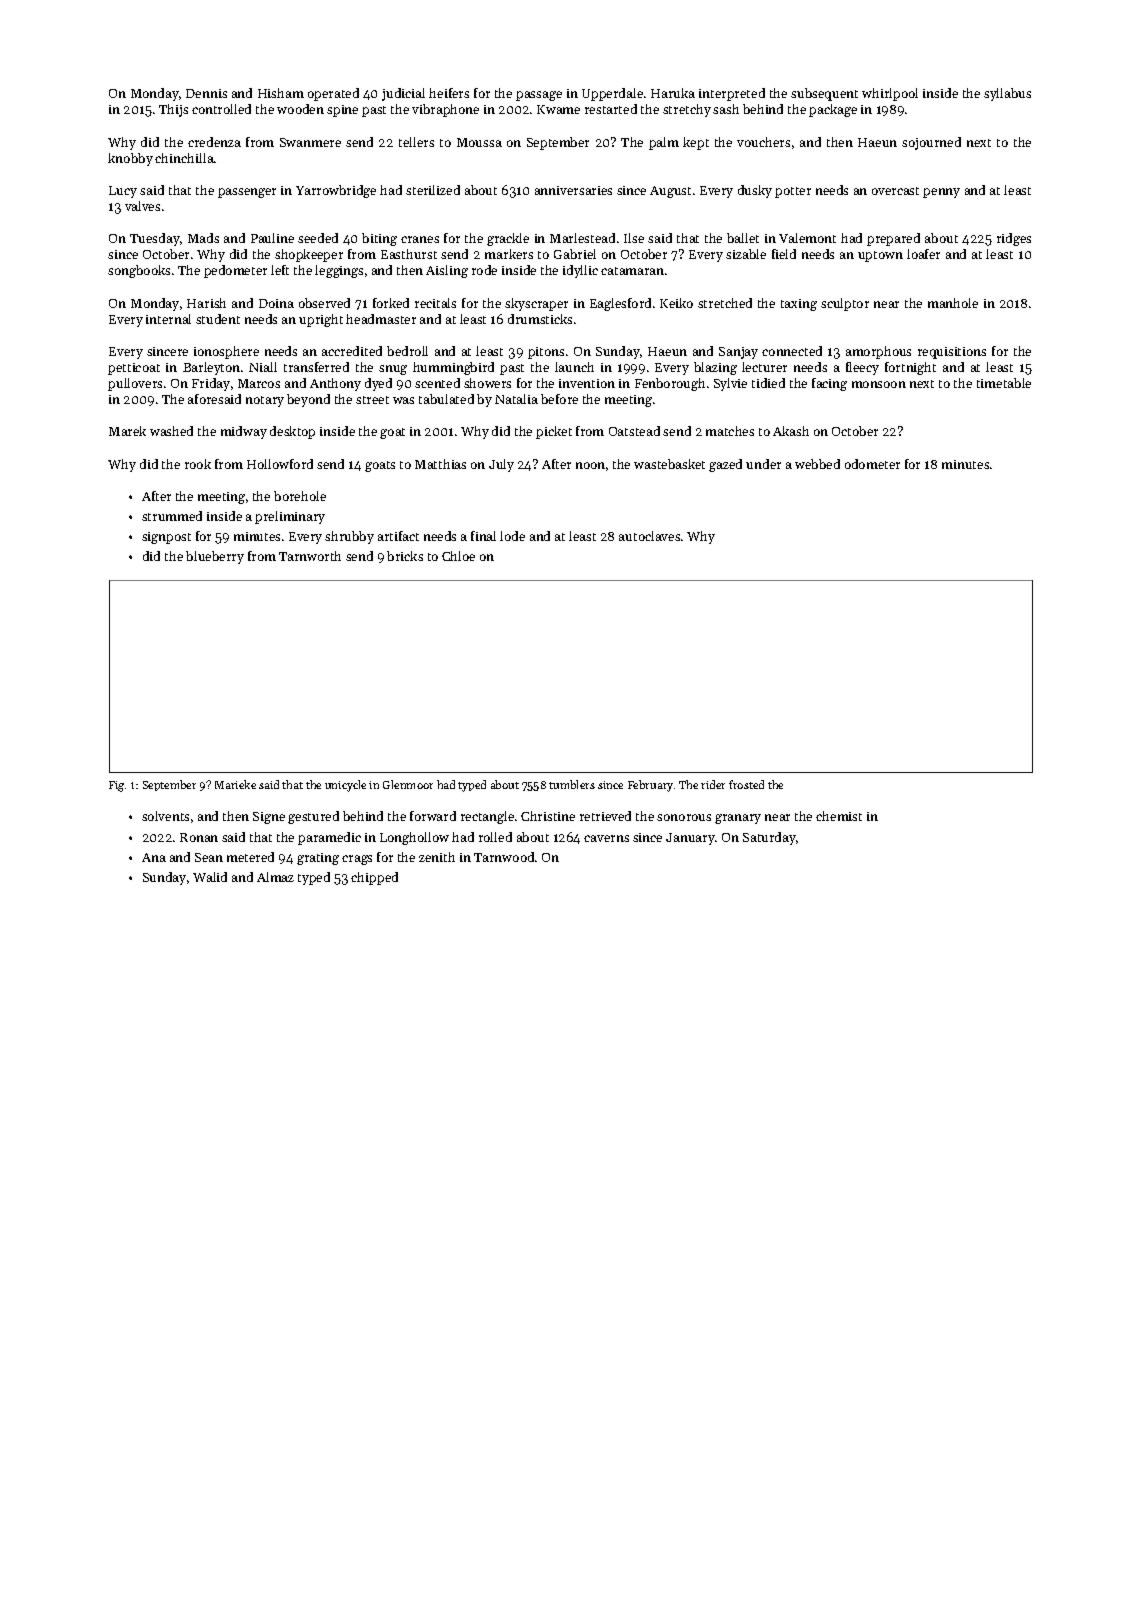 The image size is (1141, 1614). Describe the element at coordinates (130, 159) in the document. I see `knobby` at that location.
